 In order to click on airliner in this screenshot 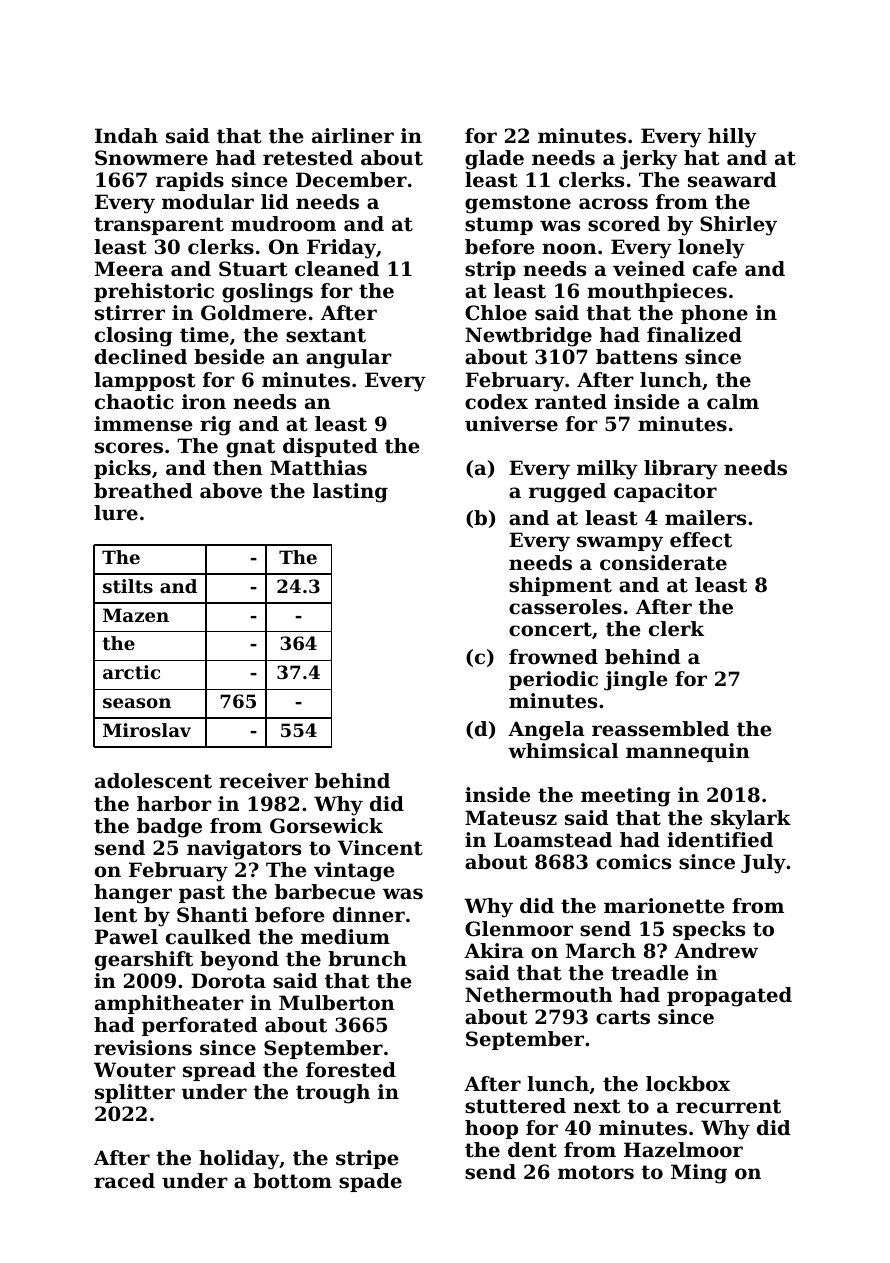, I will do `click(353, 135)`.
